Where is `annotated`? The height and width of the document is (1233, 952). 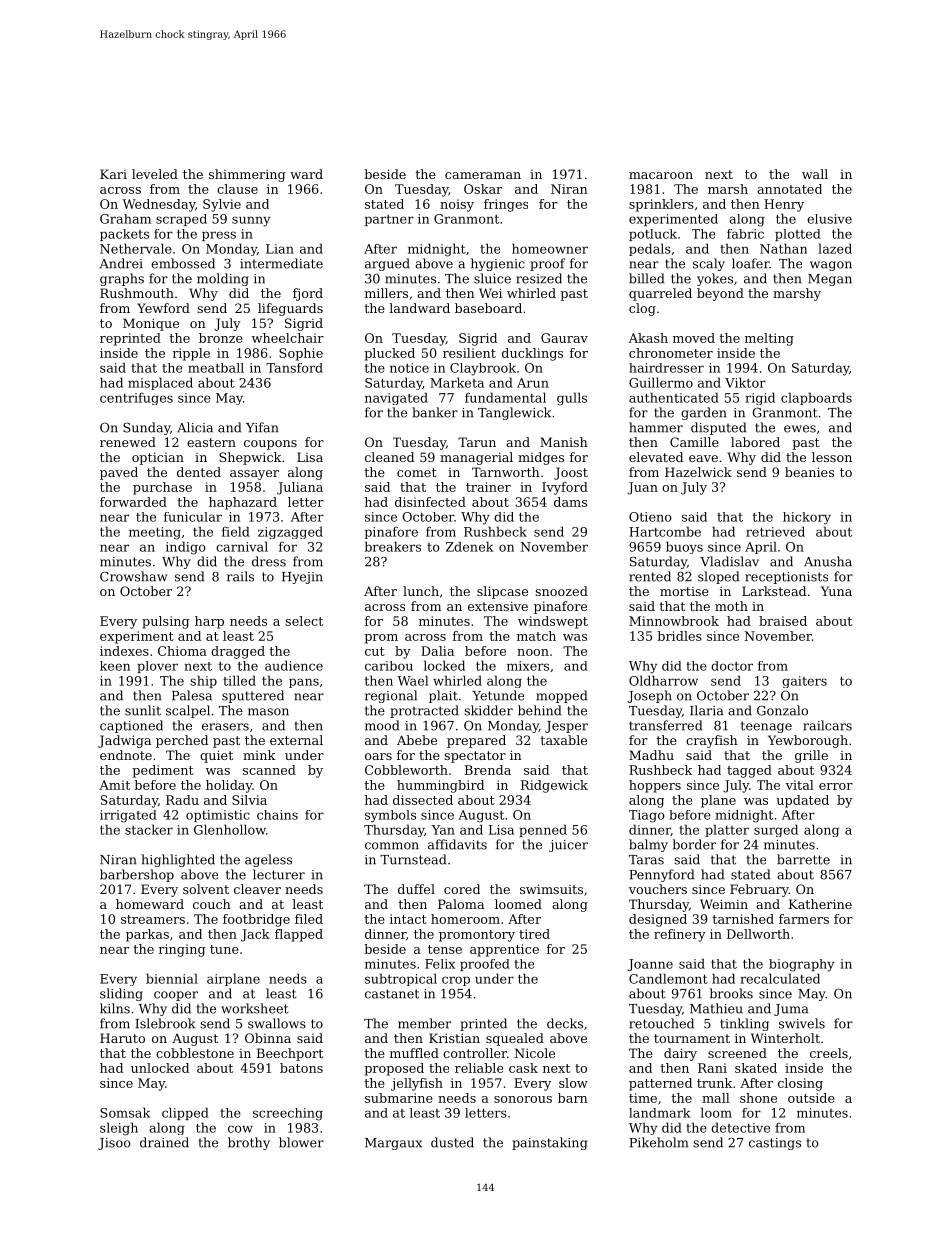
annotated is located at coordinates (789, 189).
